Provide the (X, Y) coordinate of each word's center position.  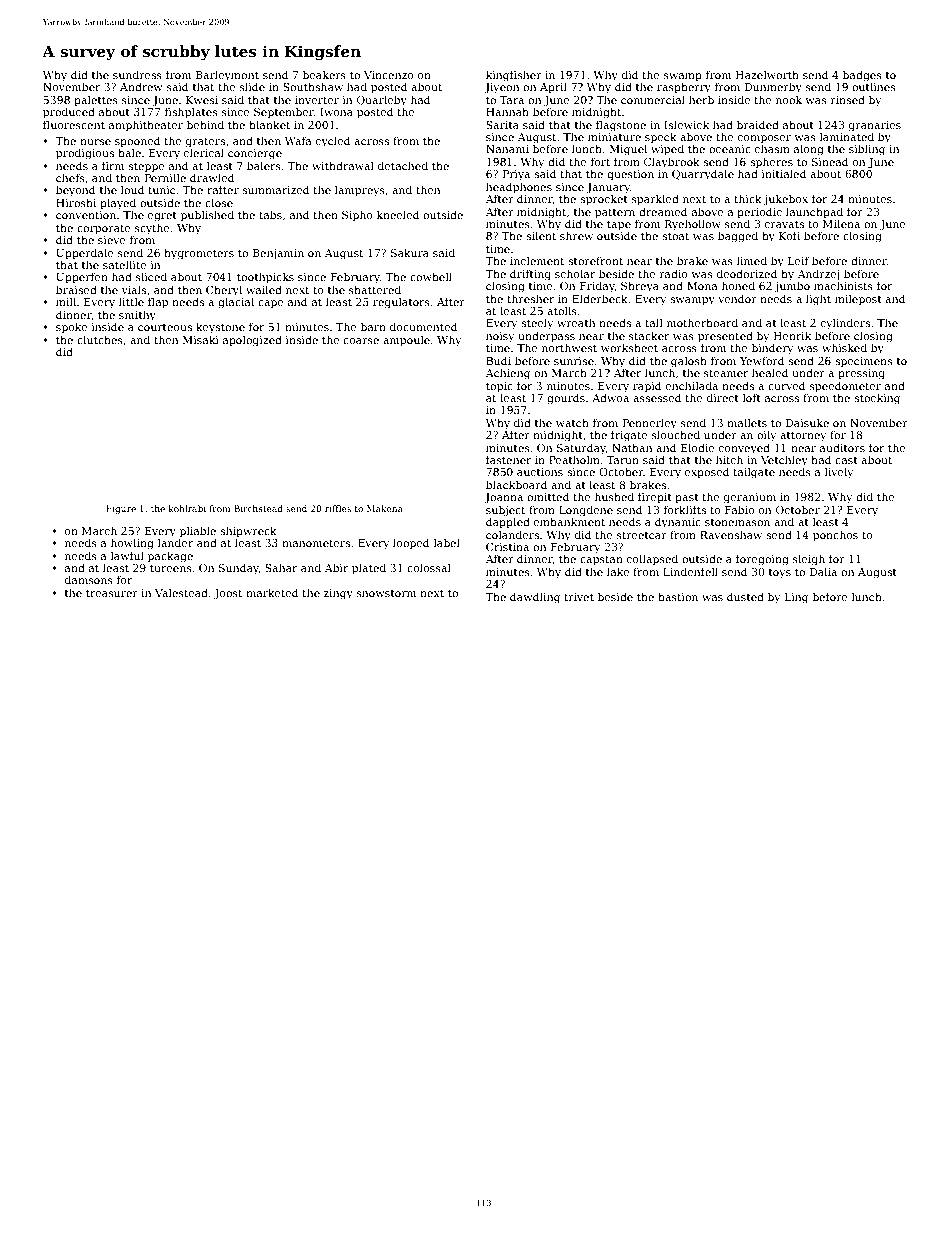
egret (162, 217)
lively (839, 473)
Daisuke (807, 422)
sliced (151, 276)
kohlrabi (187, 508)
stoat (675, 236)
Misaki (200, 339)
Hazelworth (767, 74)
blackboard (516, 484)
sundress (137, 74)
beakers (324, 74)
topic (499, 387)
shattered (375, 289)
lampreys (360, 191)
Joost (228, 594)
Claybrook (672, 163)
